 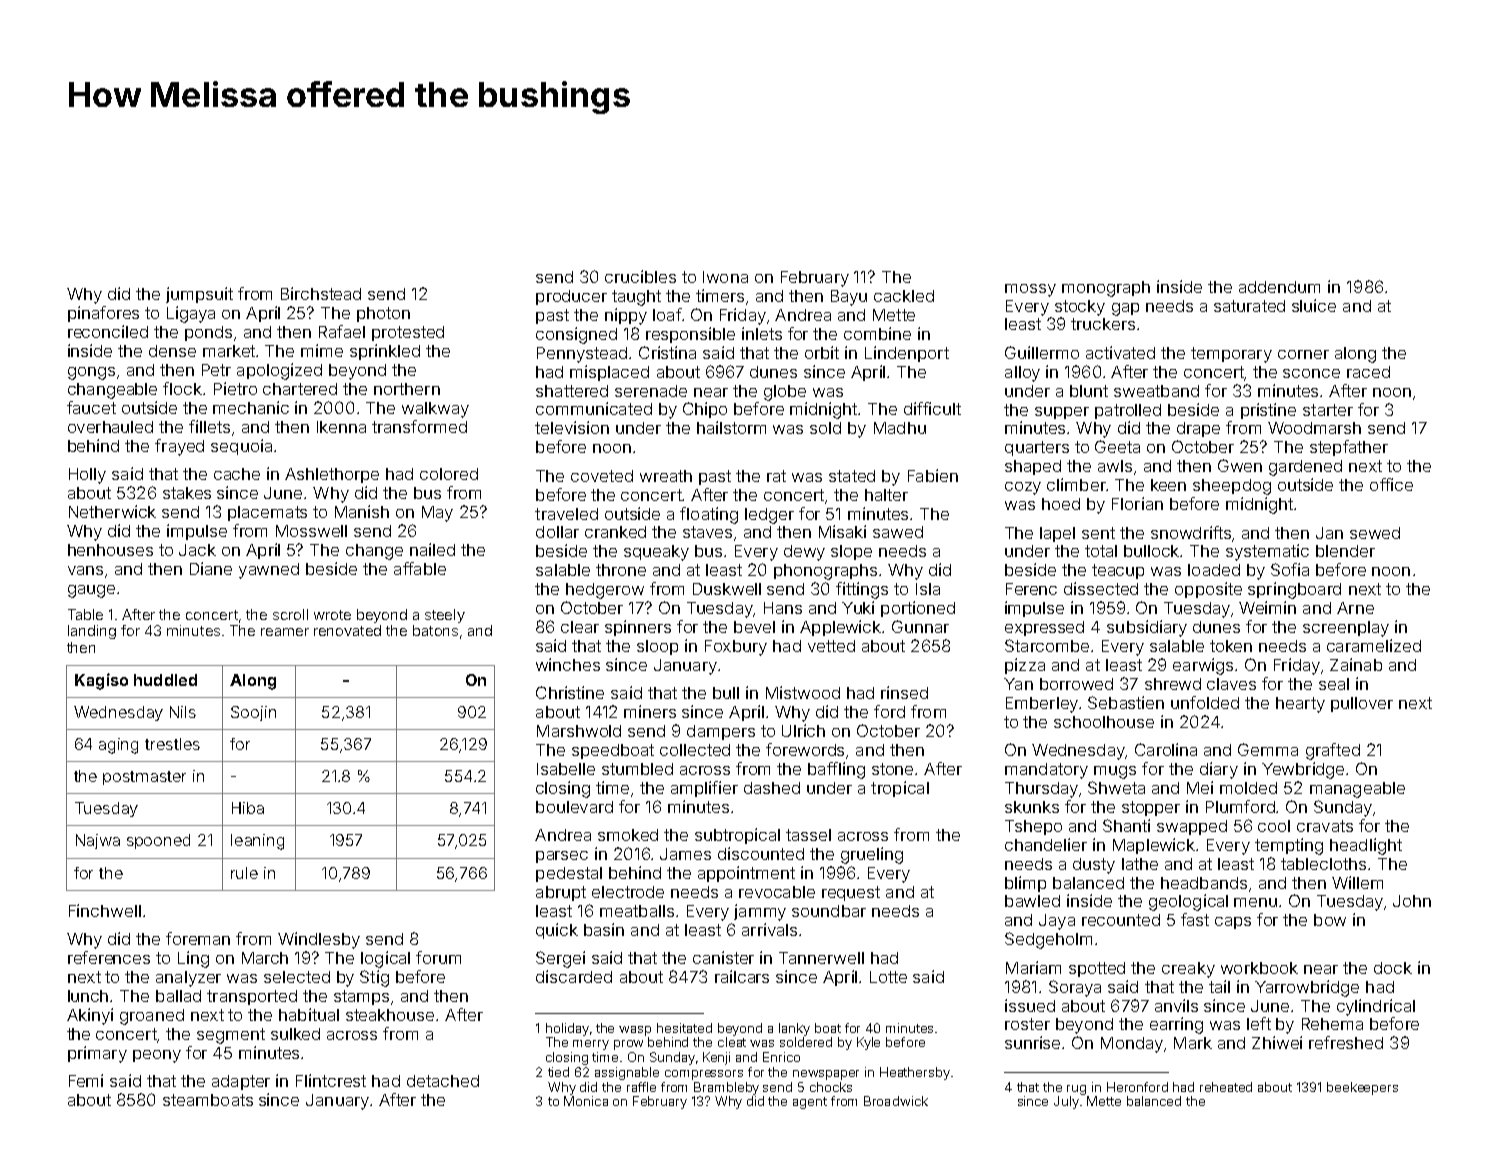 I want to click on affable, so click(x=420, y=568).
